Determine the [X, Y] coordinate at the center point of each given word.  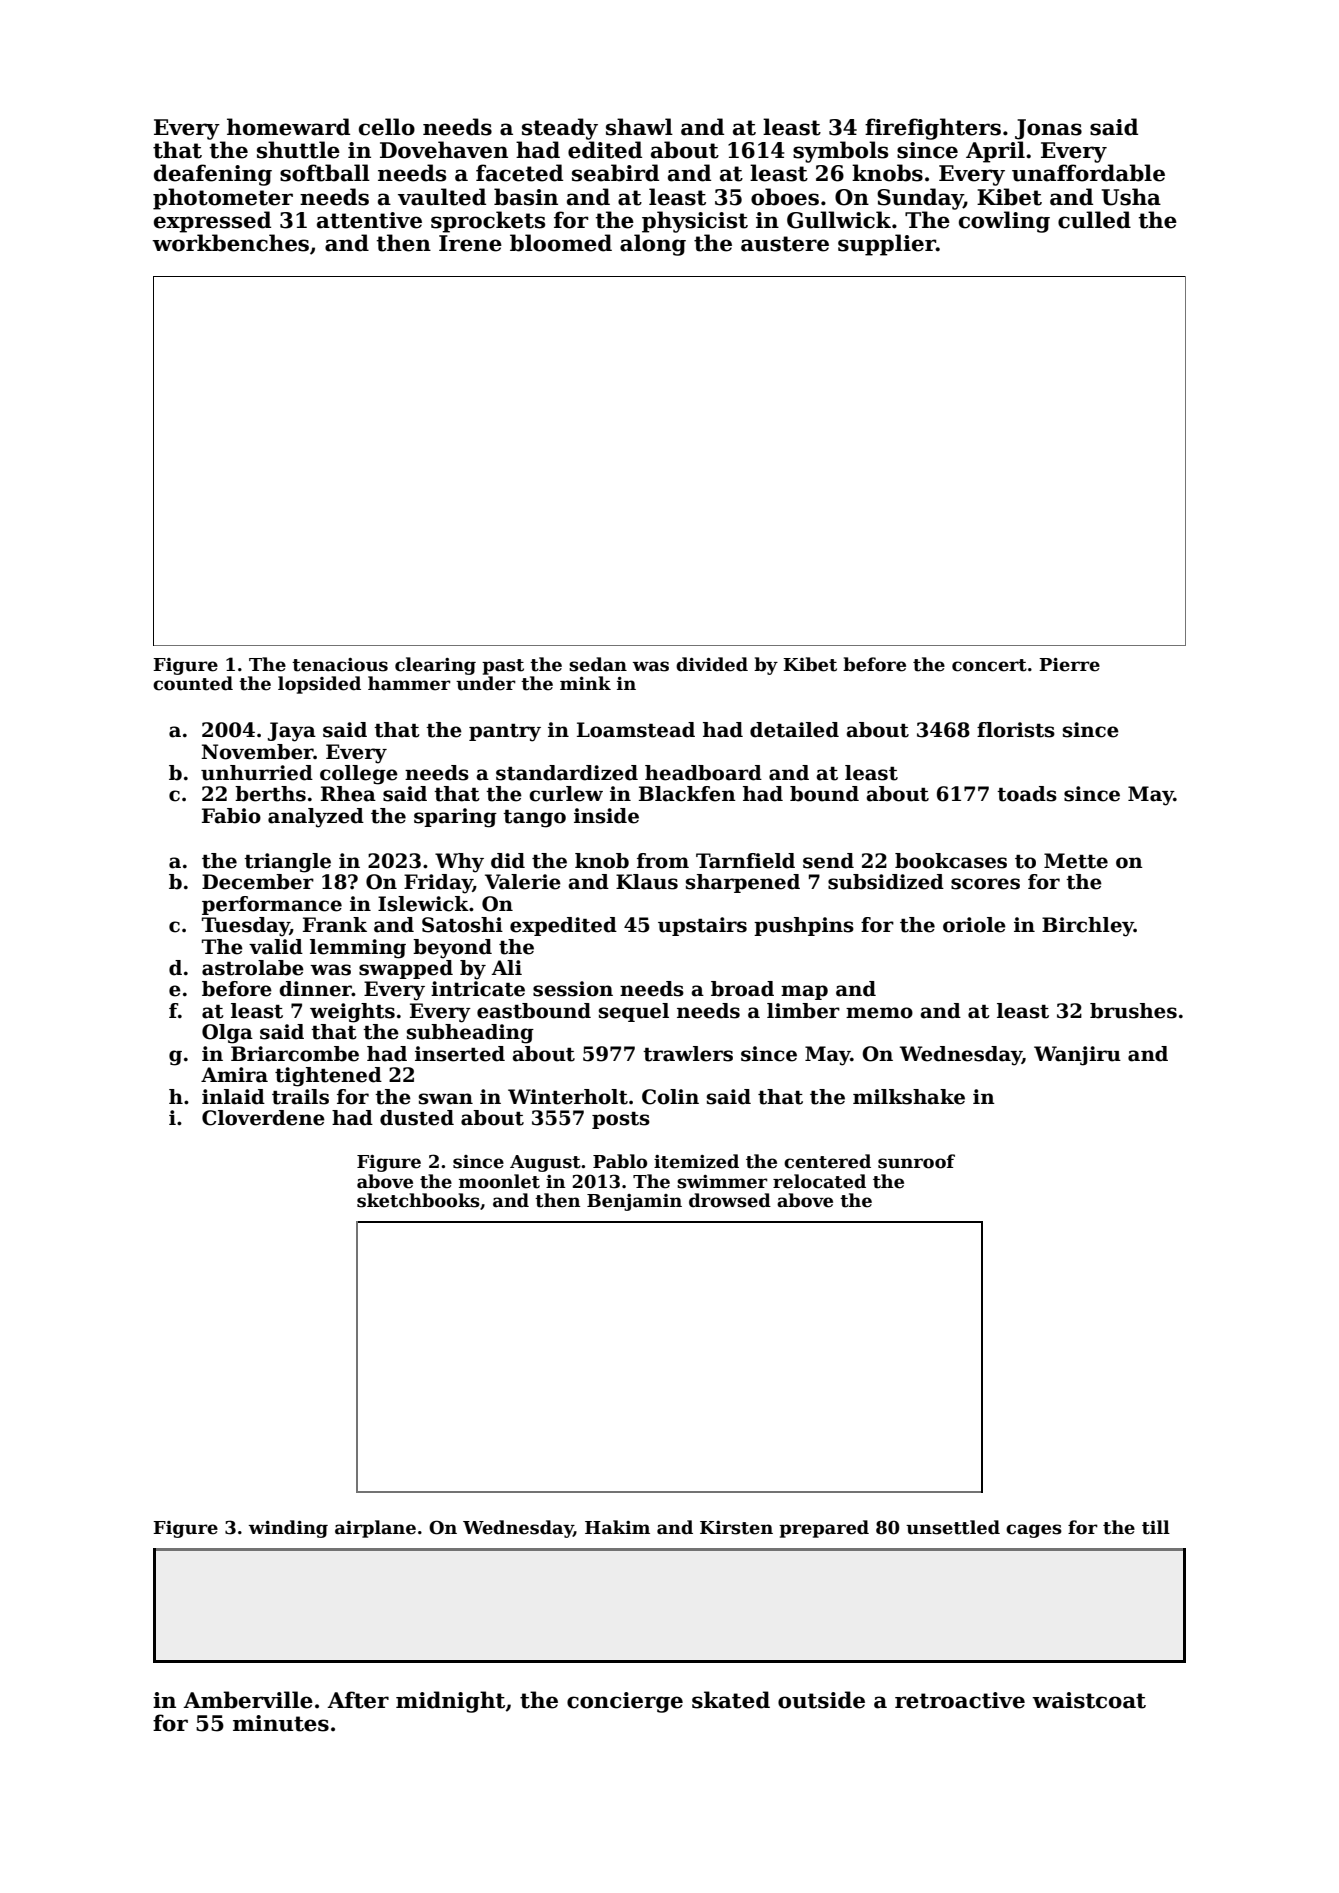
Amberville [248, 1700]
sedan [598, 664]
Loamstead [636, 730]
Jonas [1048, 129]
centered [827, 1161]
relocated [819, 1181]
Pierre [1069, 665]
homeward [288, 127]
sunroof [916, 1161]
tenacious [340, 665]
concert [989, 665]
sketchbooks [418, 1200]
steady [560, 129]
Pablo [620, 1161]
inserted [460, 1054]
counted [193, 683]
